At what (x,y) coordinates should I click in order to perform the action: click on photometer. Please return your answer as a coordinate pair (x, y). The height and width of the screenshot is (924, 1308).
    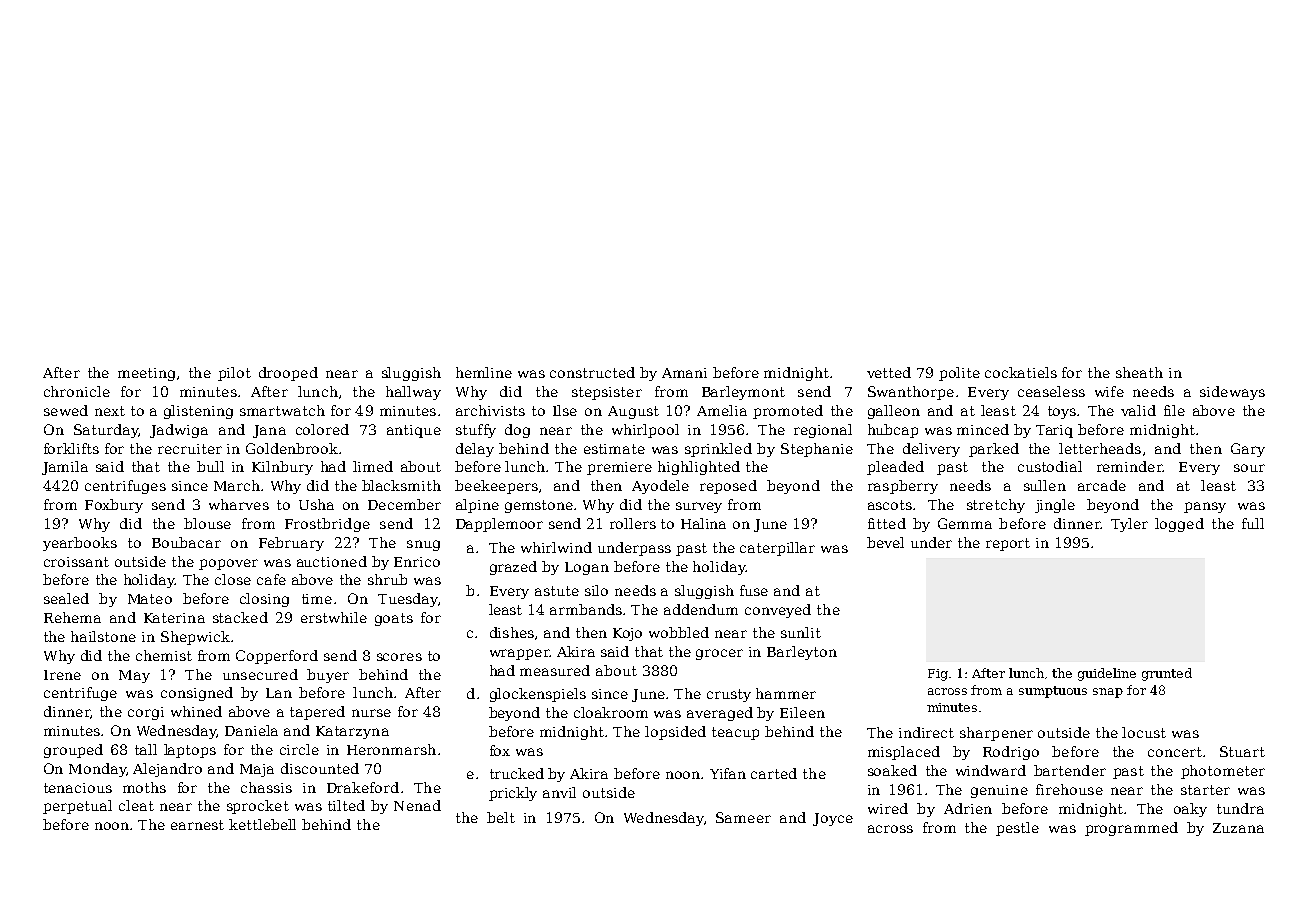
    Looking at the image, I should click on (1223, 772).
